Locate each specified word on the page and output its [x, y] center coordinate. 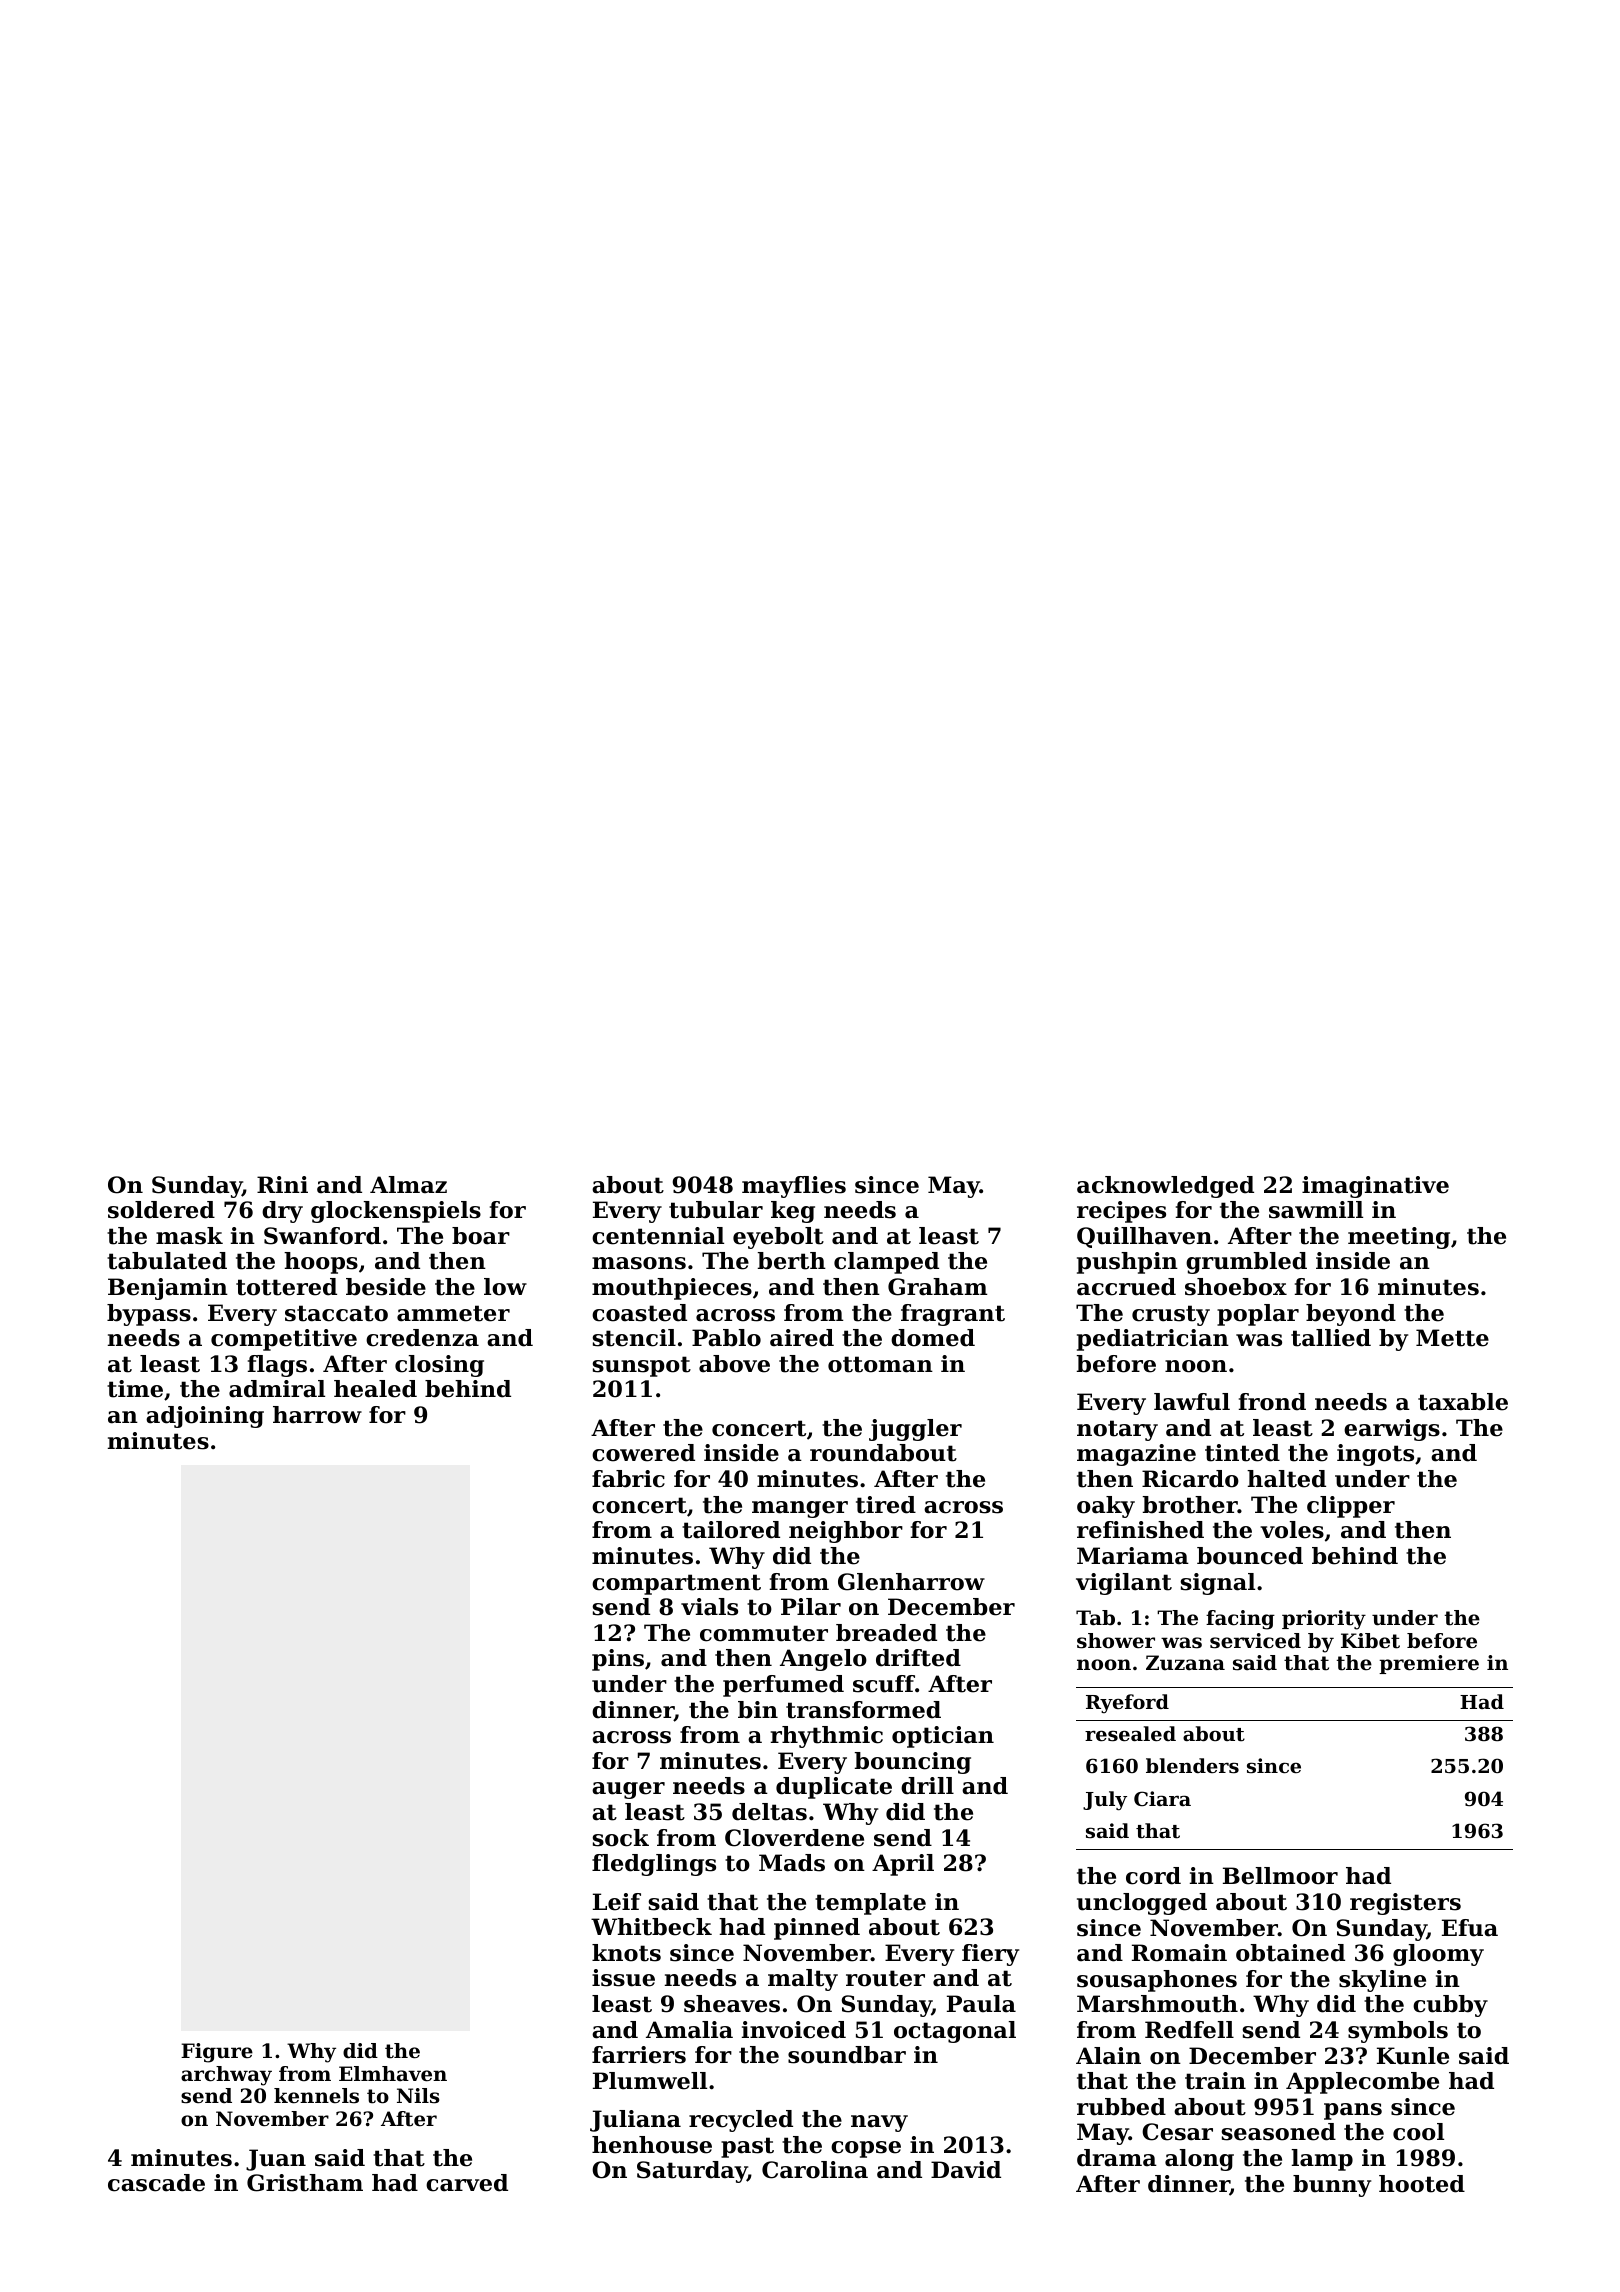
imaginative [1375, 1187]
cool [1418, 2132]
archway [226, 2076]
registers [1405, 1904]
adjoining [205, 1417]
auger [628, 1790]
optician [943, 1737]
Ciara [1162, 1798]
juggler [915, 1430]
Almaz [408, 1185]
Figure [217, 2053]
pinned [817, 1929]
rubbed [1121, 2107]
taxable [1463, 1402]
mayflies [794, 1187]
